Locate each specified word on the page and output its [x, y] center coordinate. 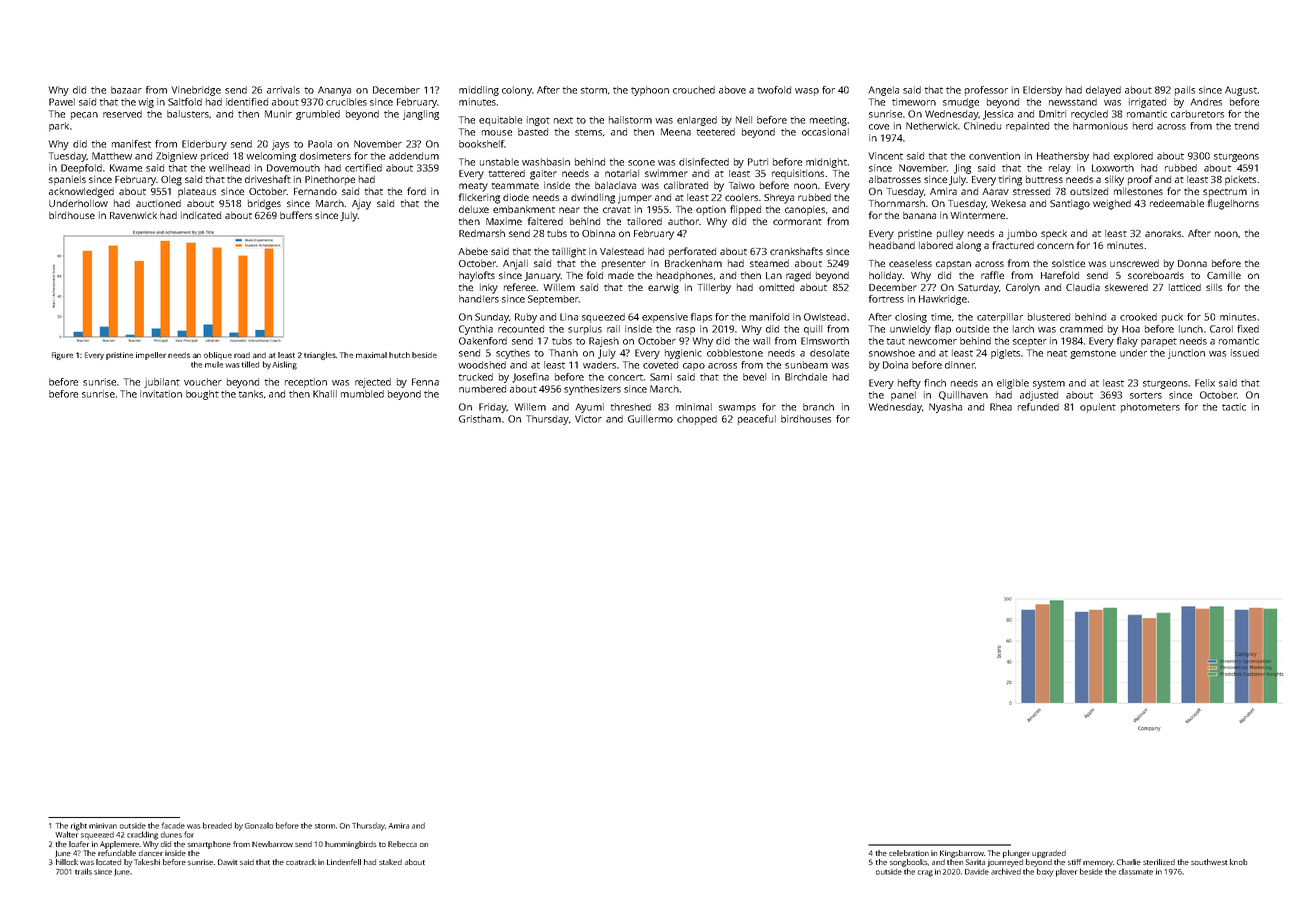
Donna [1192, 263]
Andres [1206, 102]
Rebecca [402, 844]
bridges [264, 205]
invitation [161, 394]
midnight [826, 163]
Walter [66, 834]
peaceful [757, 420]
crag [925, 873]
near [569, 210]
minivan [103, 826]
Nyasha [945, 408]
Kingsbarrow [962, 854]
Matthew [112, 156]
